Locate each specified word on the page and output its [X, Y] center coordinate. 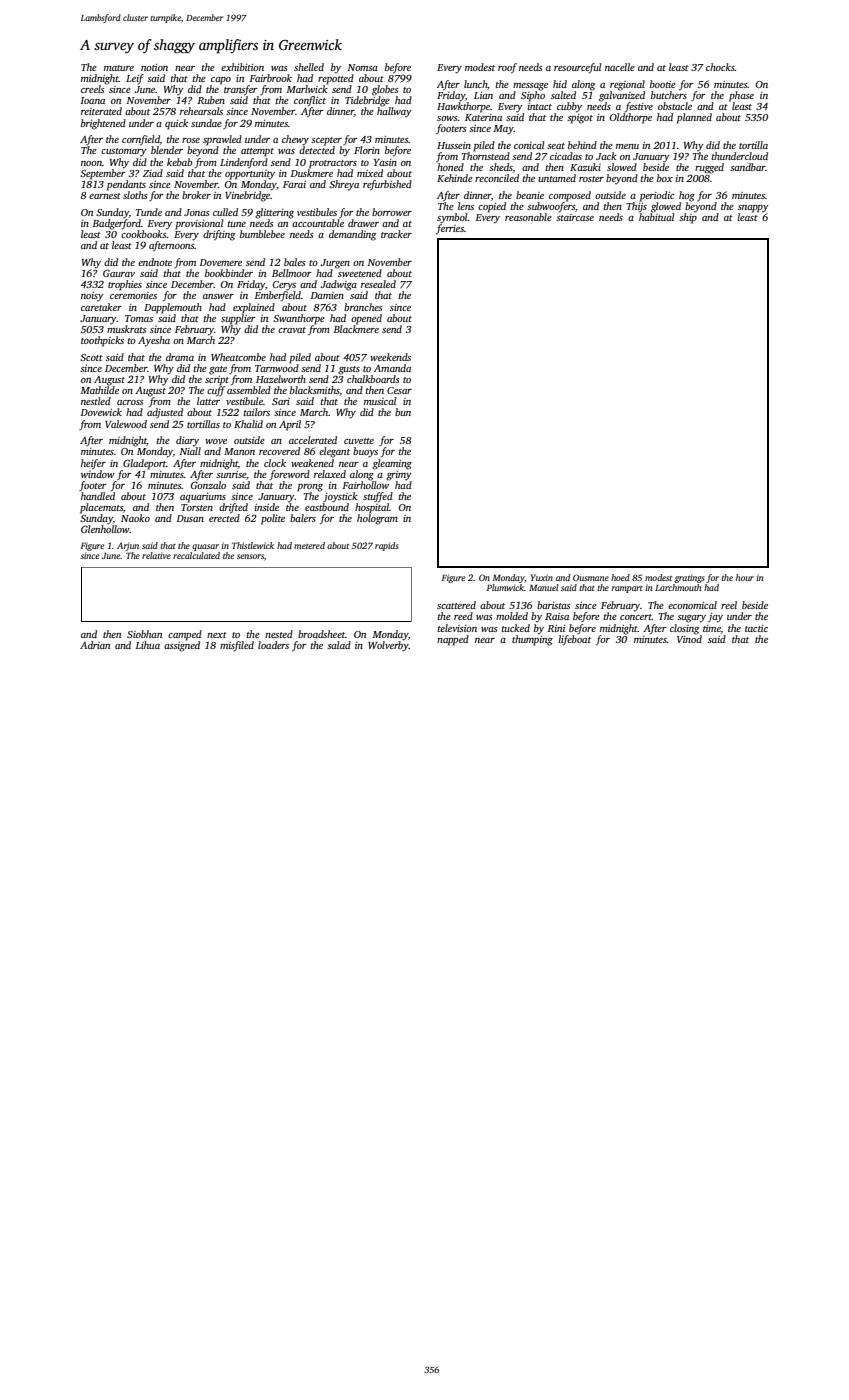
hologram [377, 519]
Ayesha [154, 341]
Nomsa [362, 67]
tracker [396, 234]
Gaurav [119, 273]
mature [119, 68]
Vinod [689, 638]
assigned [182, 646]
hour [745, 577]
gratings [689, 578]
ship [688, 218]
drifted [233, 508]
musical [380, 401]
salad [339, 645]
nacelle [620, 67]
